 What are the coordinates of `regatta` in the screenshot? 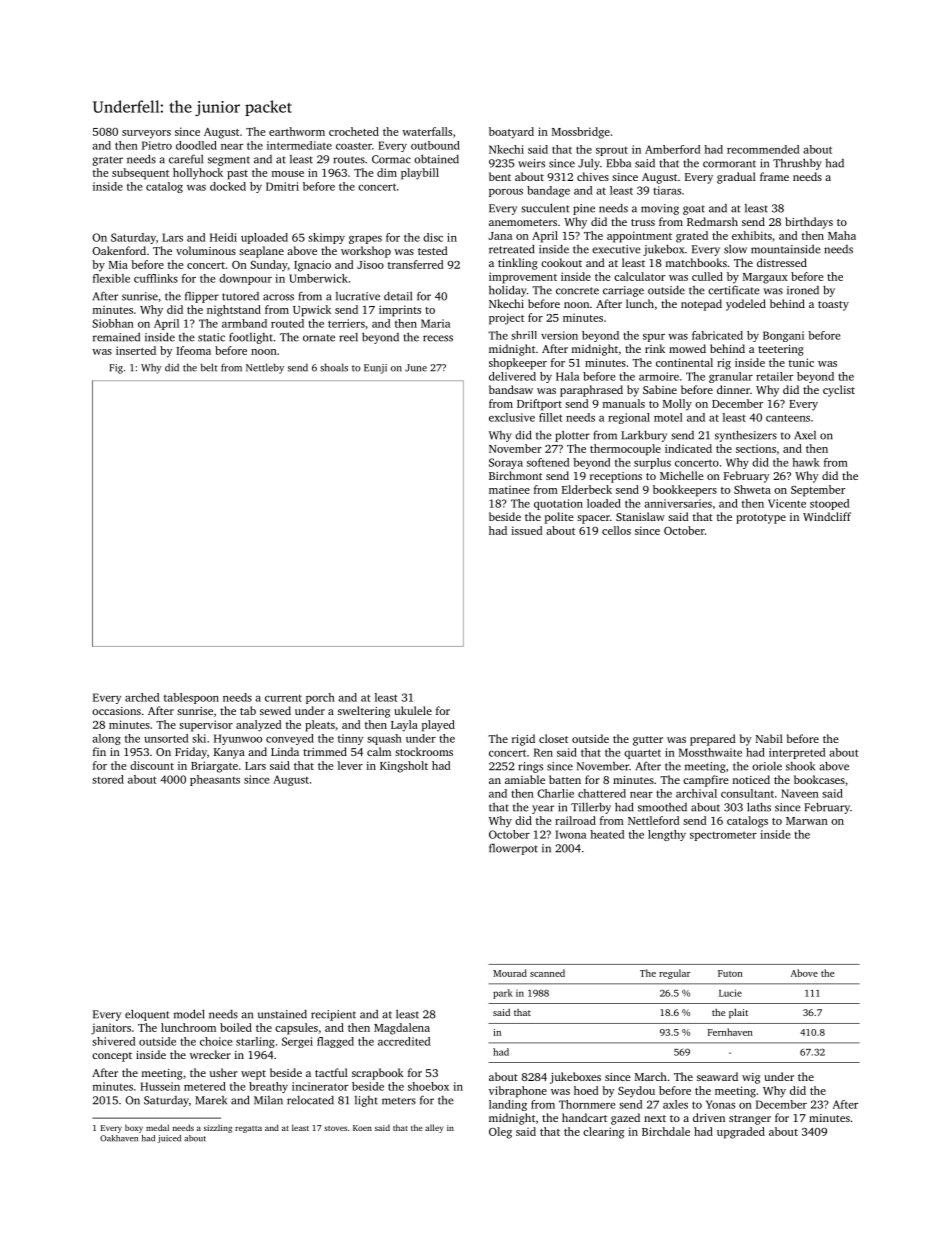 It's located at (248, 1129).
